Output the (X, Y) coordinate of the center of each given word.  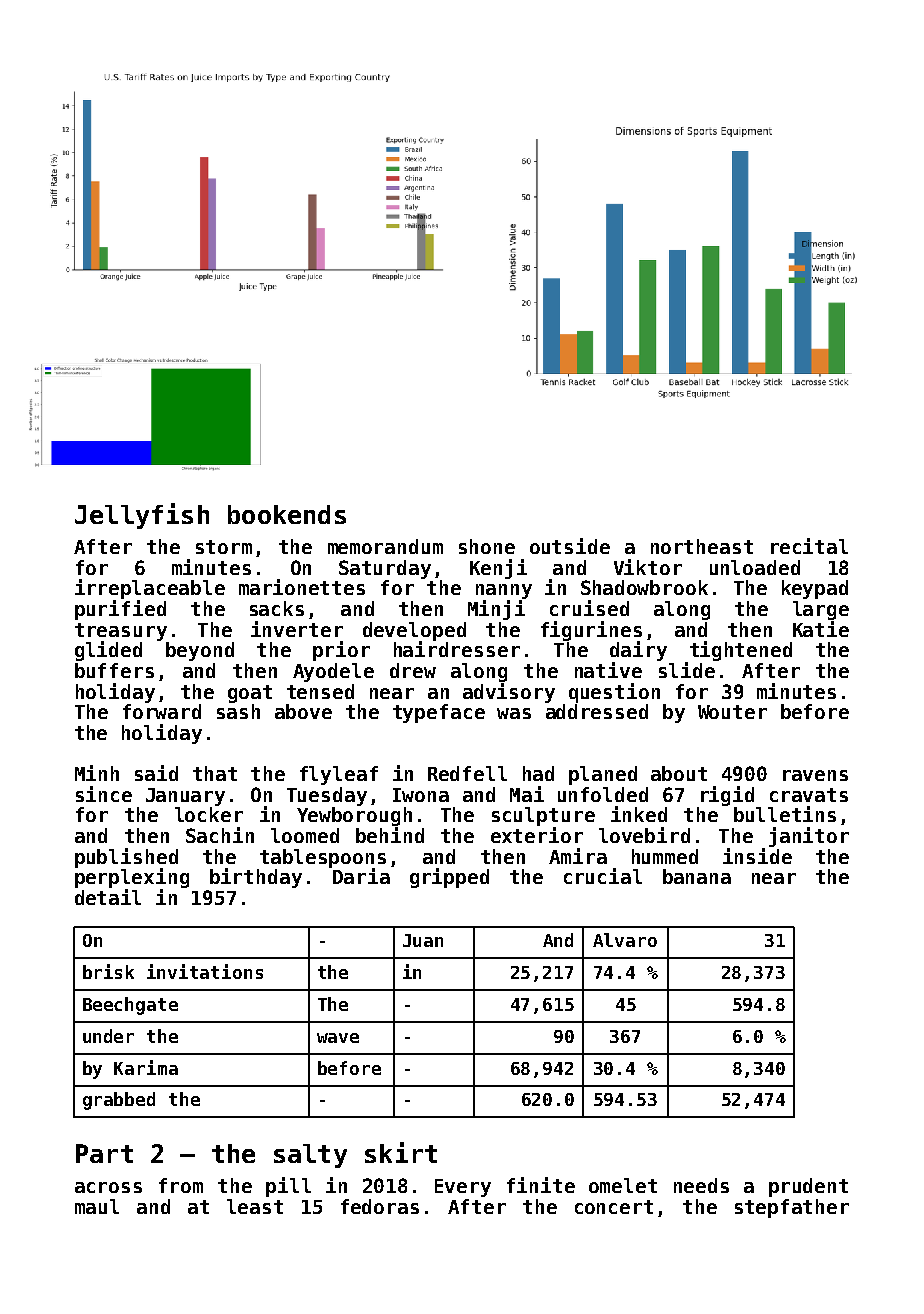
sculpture (543, 816)
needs (701, 1185)
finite (541, 1185)
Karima (146, 1067)
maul (97, 1206)
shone (487, 546)
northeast (702, 546)
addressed (597, 711)
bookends (287, 514)
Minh (97, 773)
